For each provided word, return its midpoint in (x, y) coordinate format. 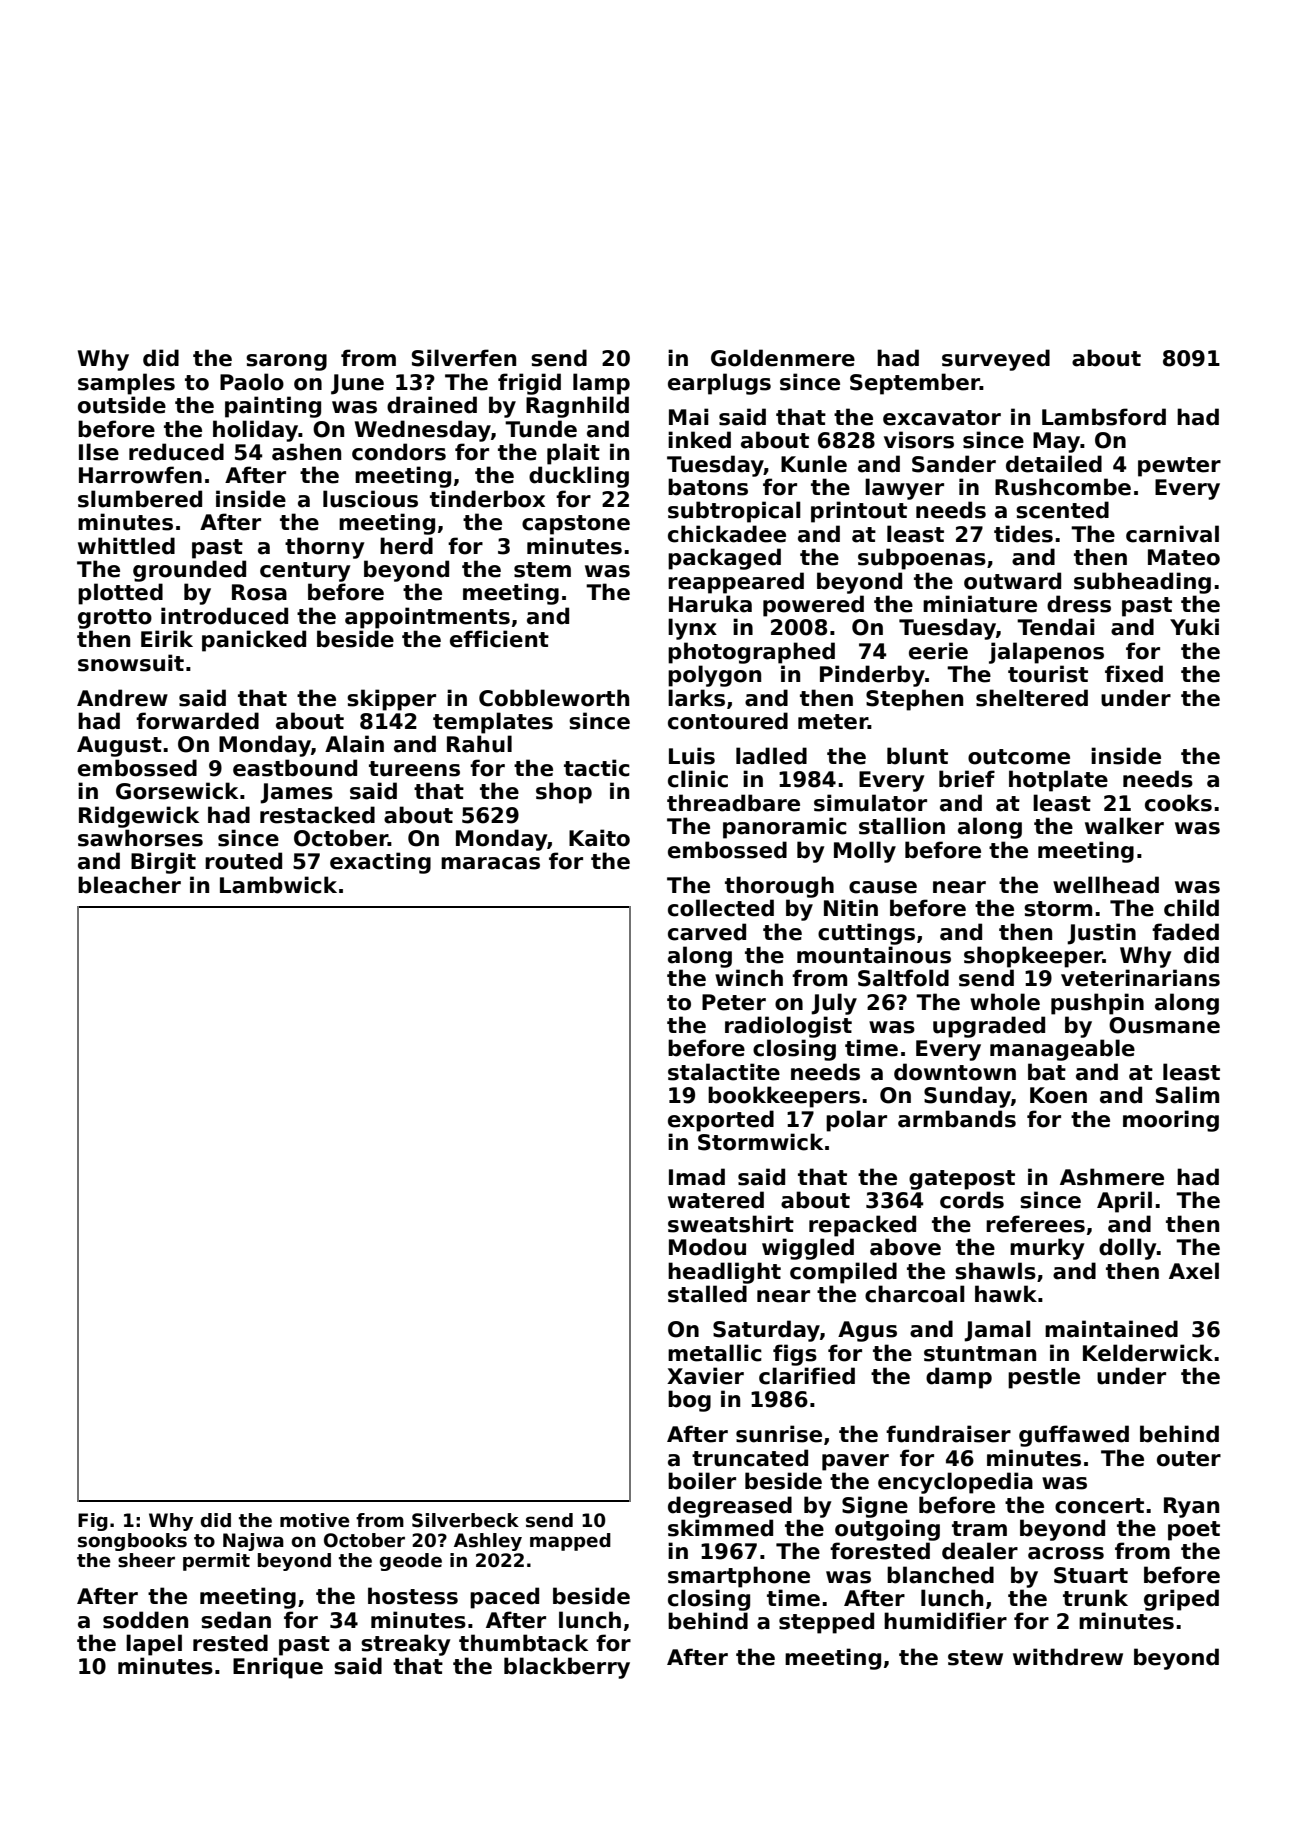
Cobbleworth (554, 698)
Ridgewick (139, 817)
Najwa (253, 1542)
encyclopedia (955, 1483)
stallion (902, 826)
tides (1023, 534)
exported (721, 1121)
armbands (957, 1119)
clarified (807, 1376)
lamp (601, 384)
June (357, 384)
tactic (597, 768)
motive (315, 1520)
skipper (391, 700)
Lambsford (1104, 417)
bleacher (129, 885)
